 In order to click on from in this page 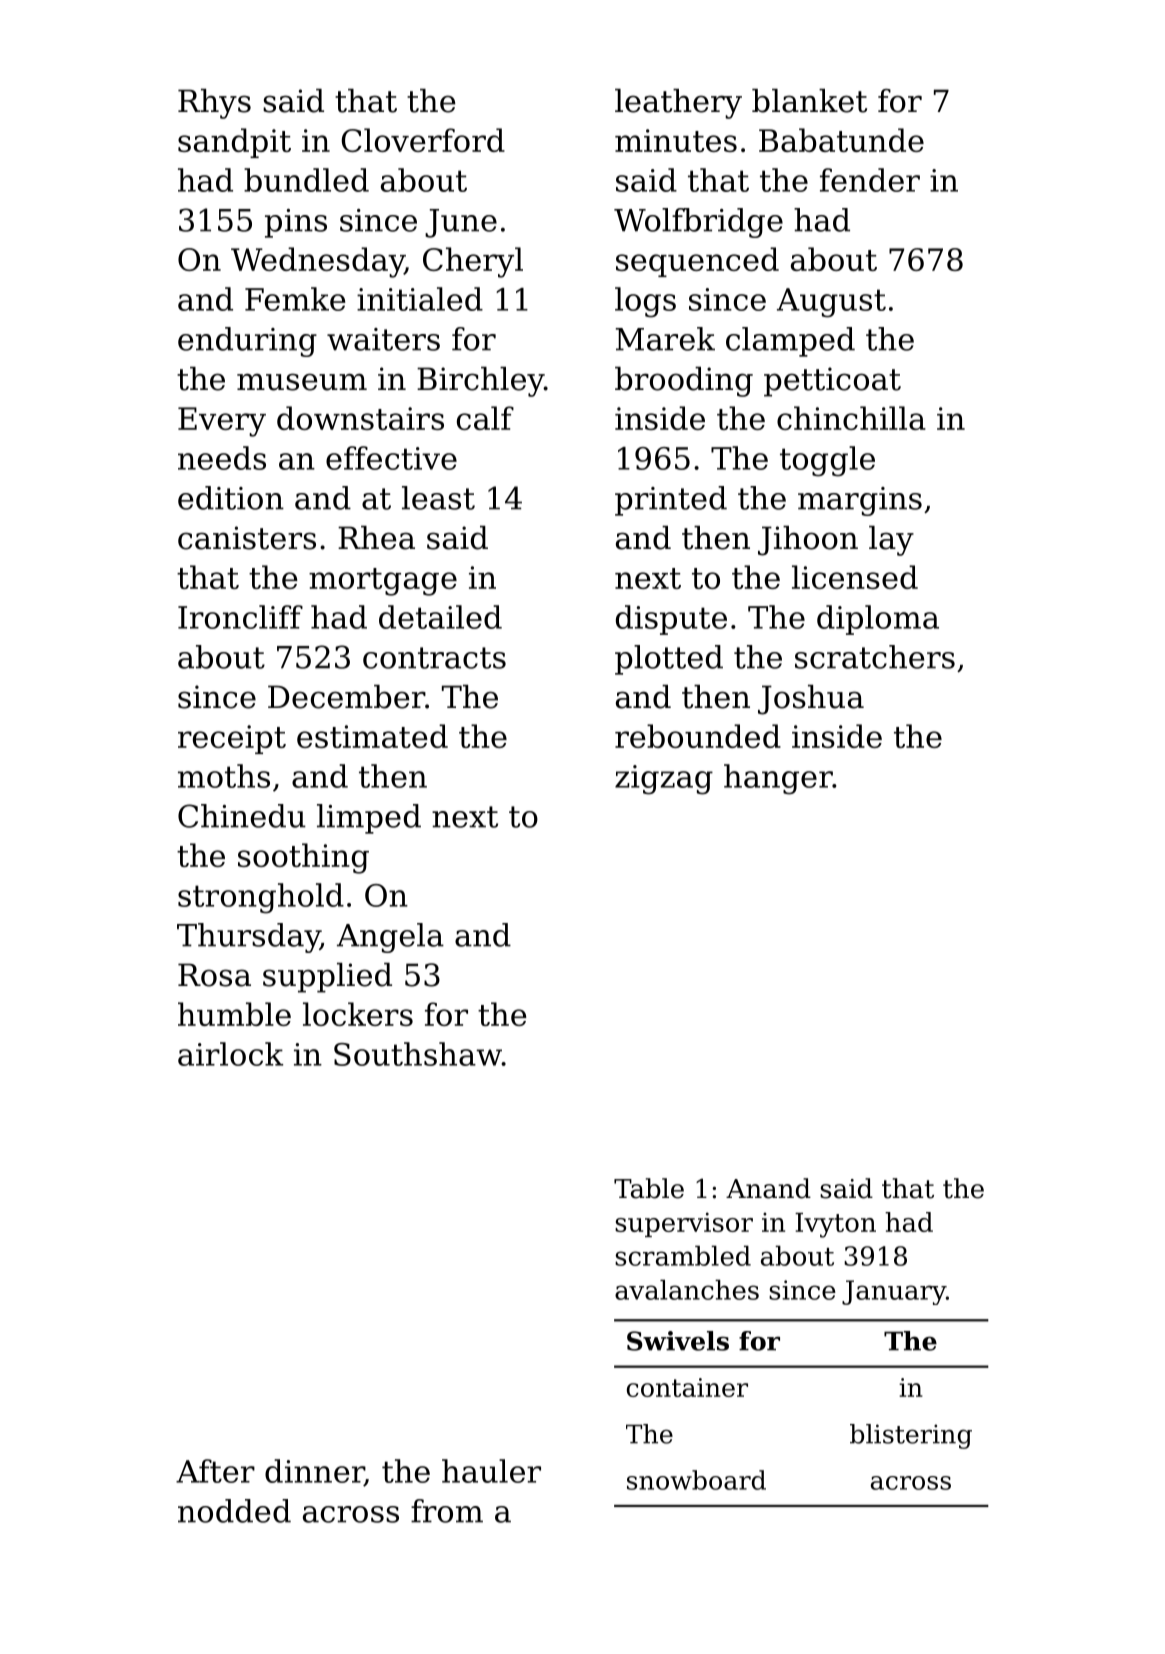, I will do `click(447, 1511)`.
